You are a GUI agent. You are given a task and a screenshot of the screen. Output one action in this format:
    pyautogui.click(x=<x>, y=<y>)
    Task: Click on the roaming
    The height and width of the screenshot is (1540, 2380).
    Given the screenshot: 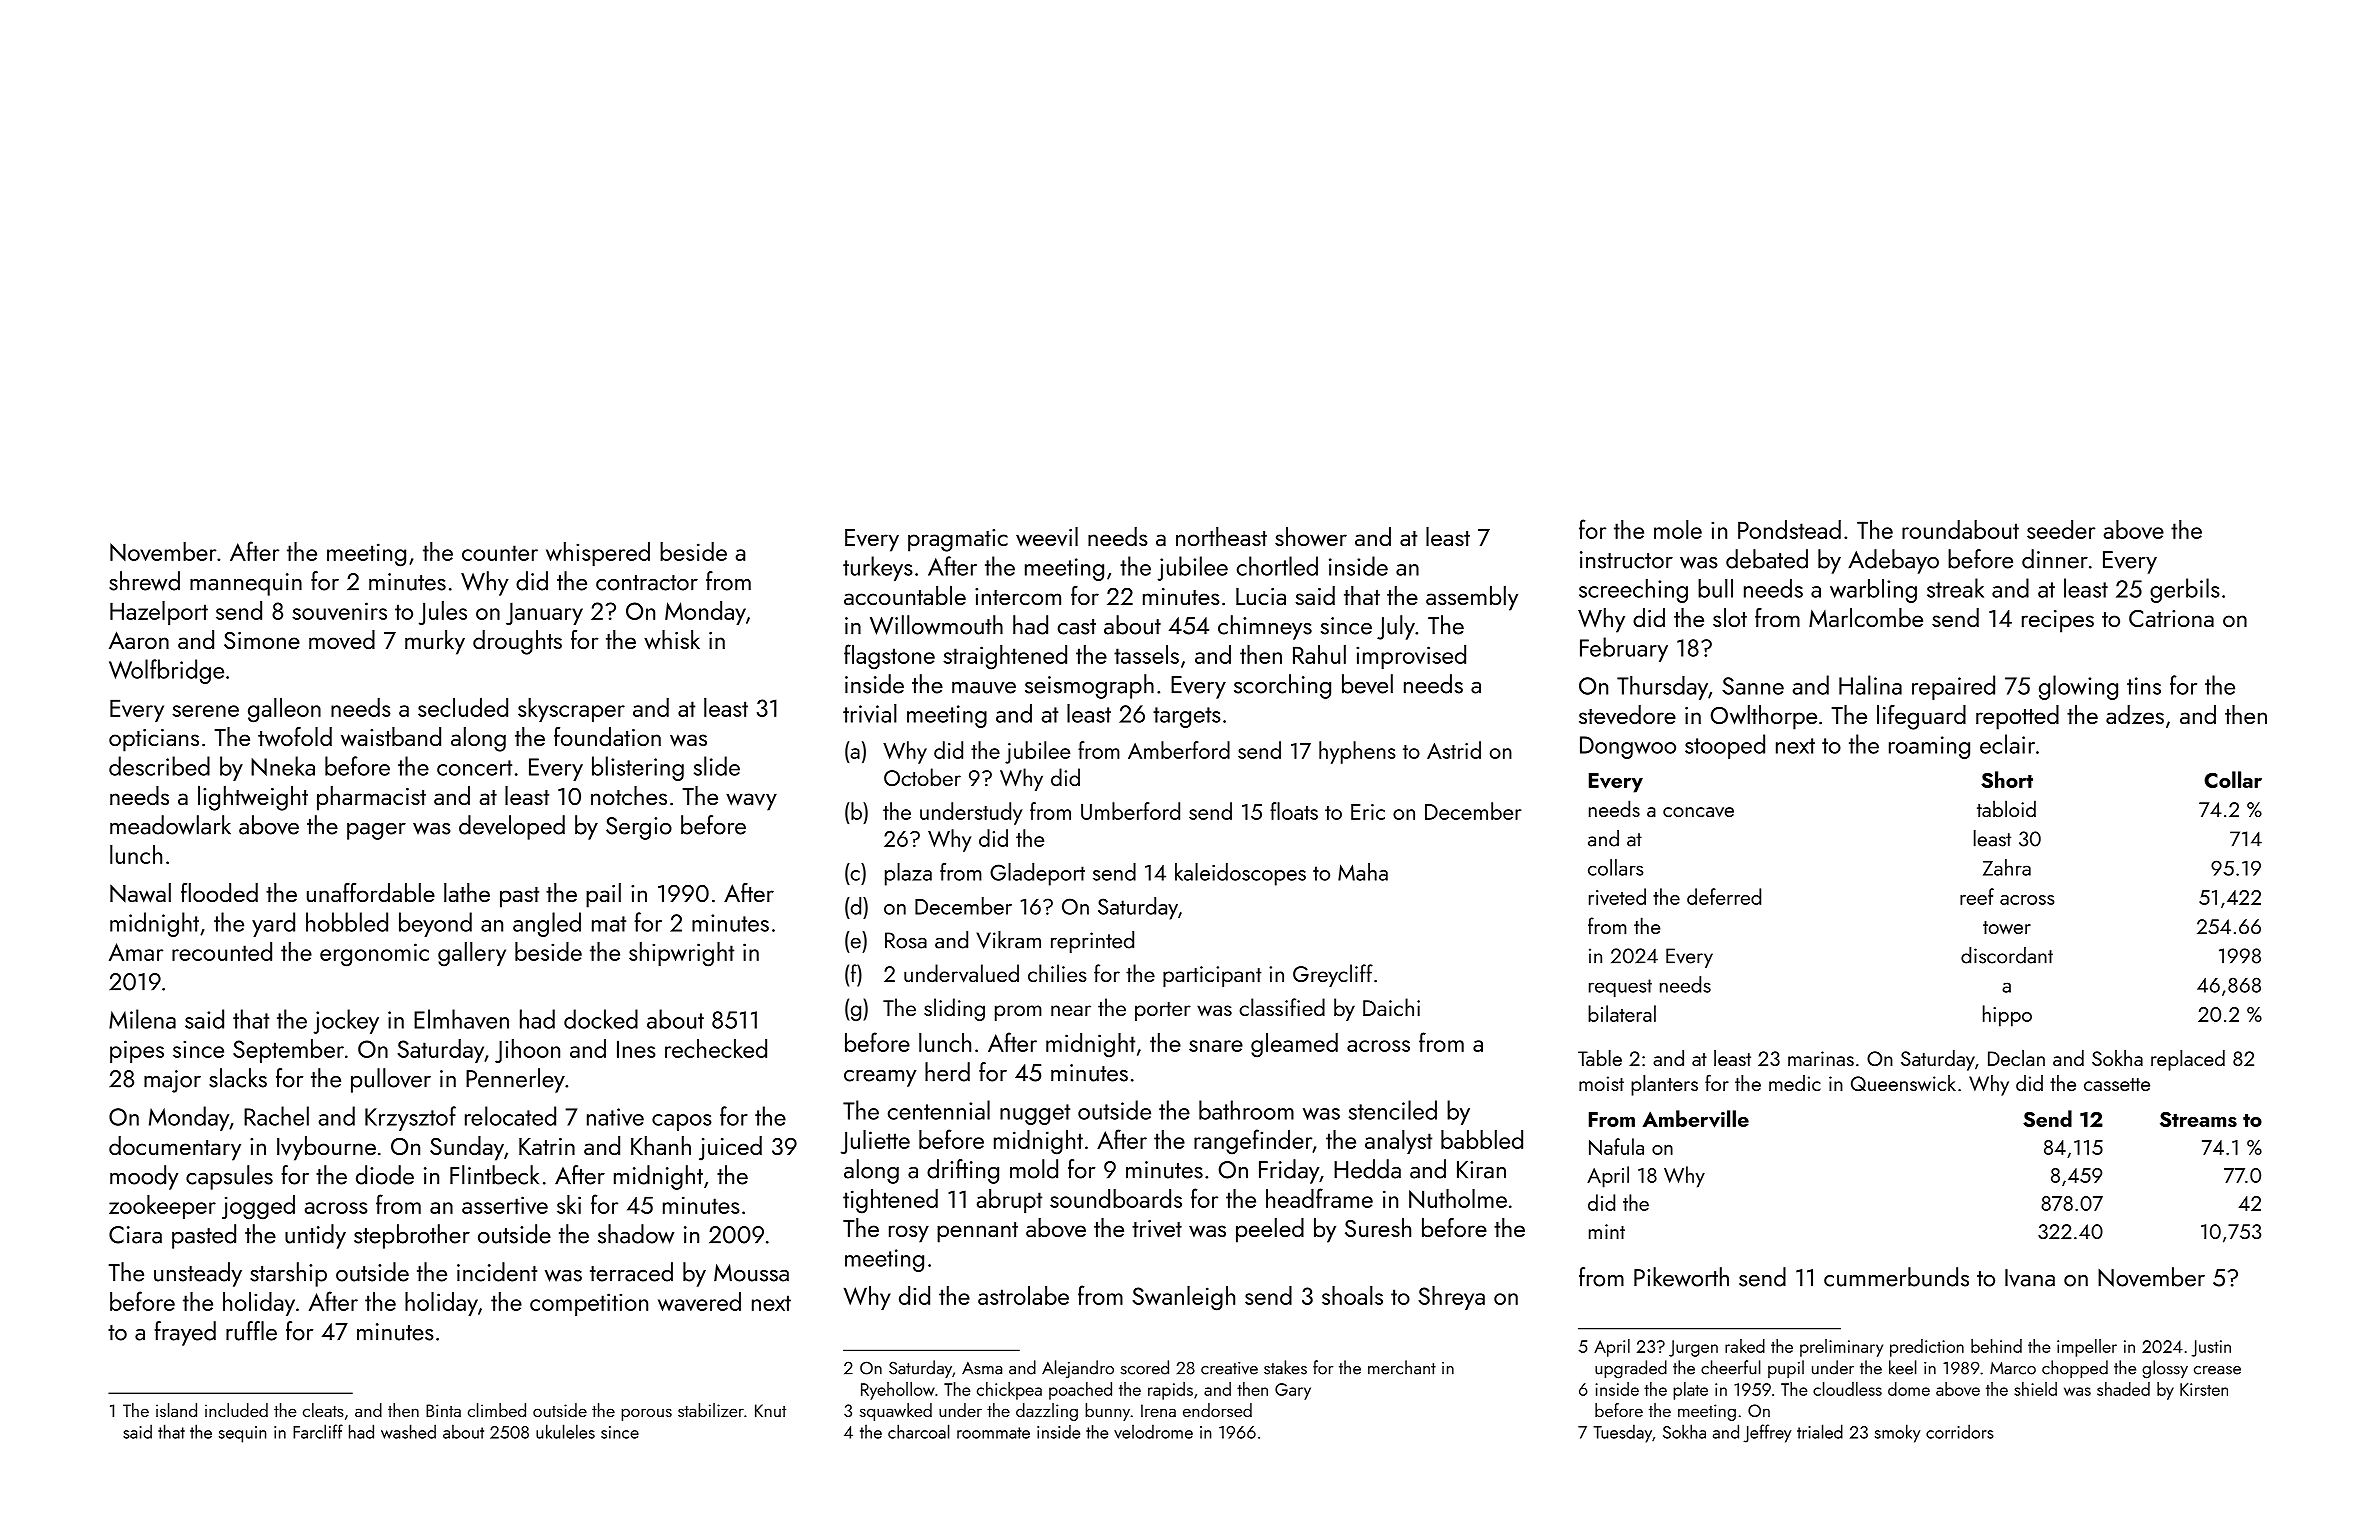 What is the action you would take?
    pyautogui.click(x=1929, y=747)
